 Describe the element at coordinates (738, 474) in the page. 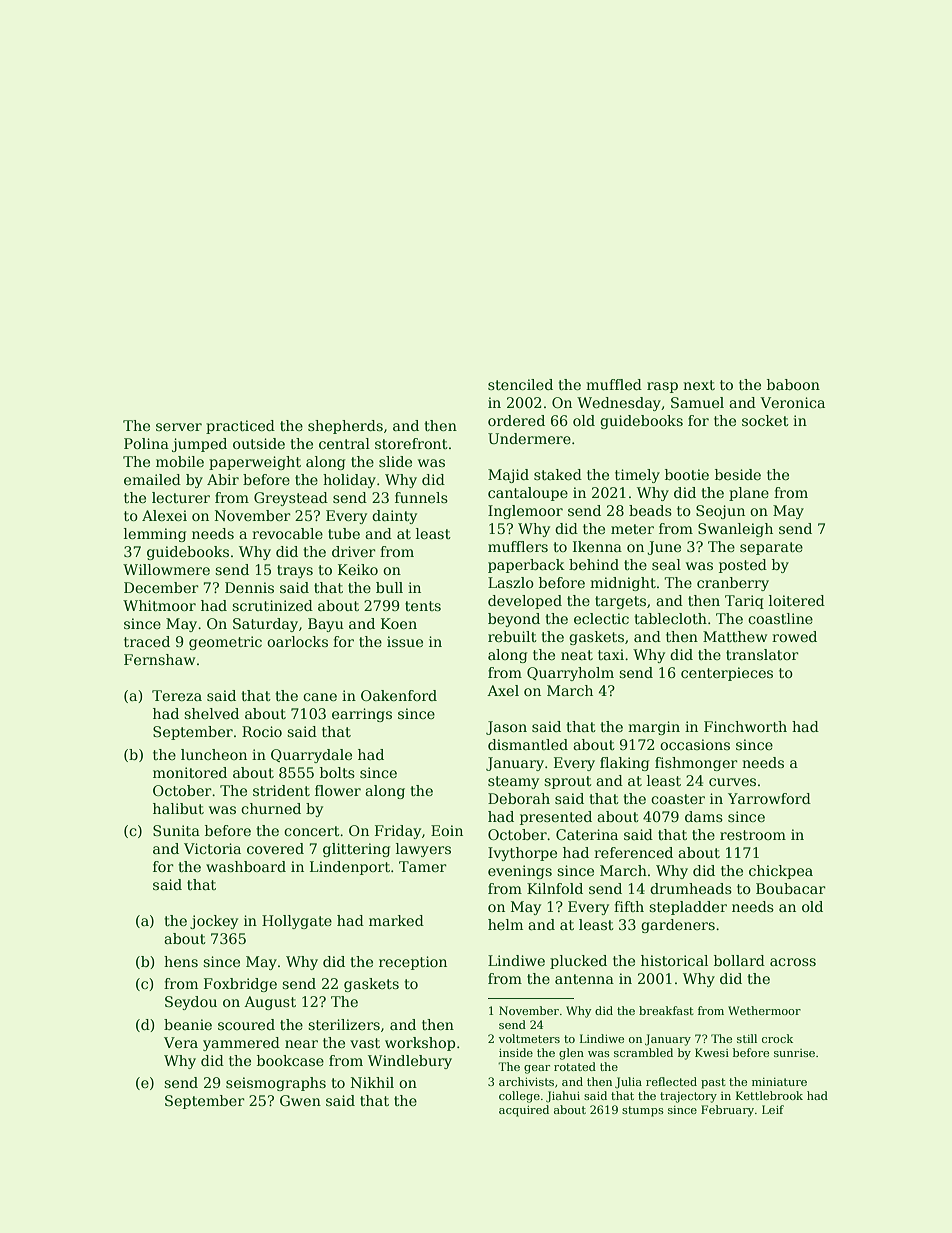

I see `beside` at that location.
